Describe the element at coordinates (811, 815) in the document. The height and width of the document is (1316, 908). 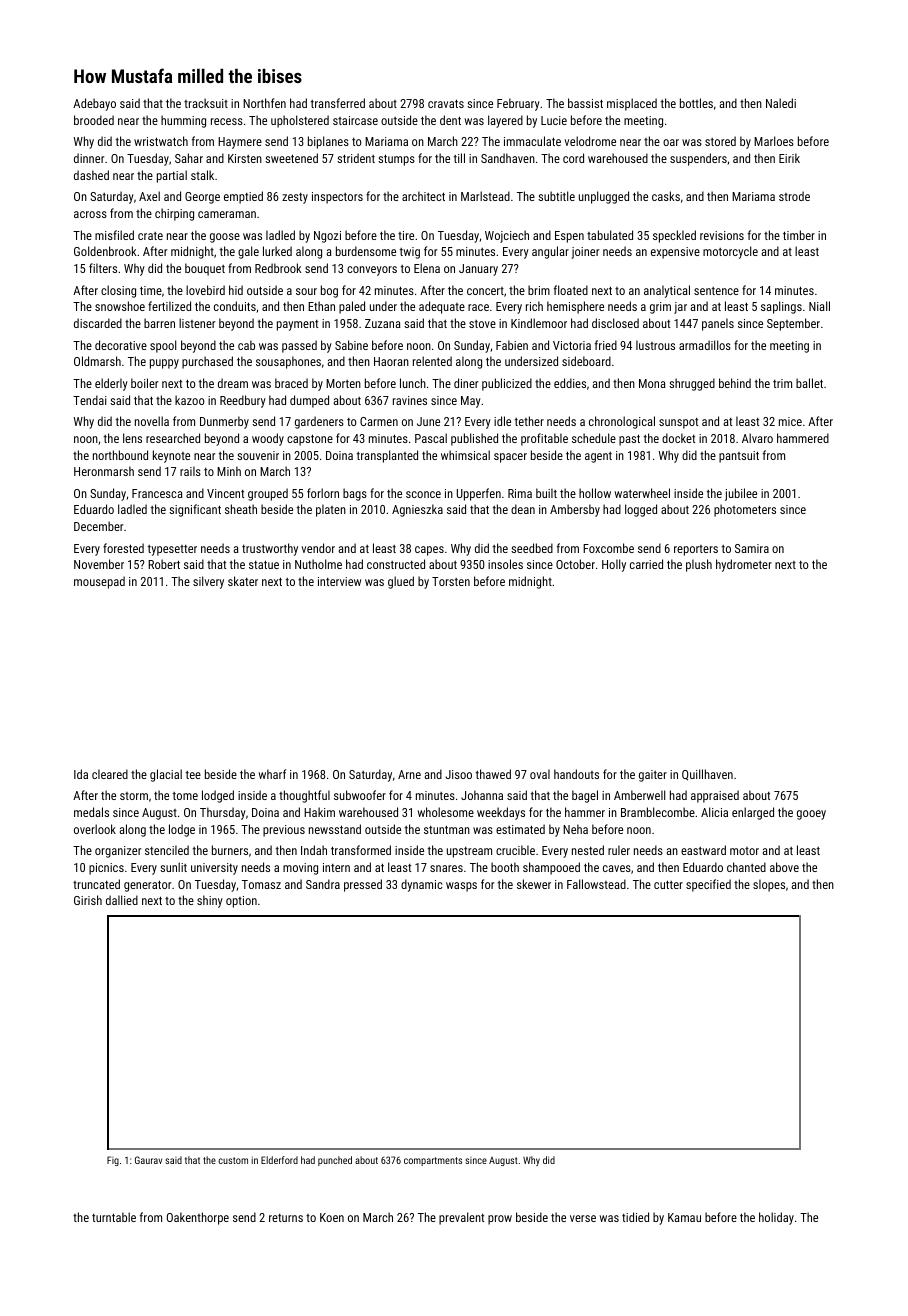
I see `gooey` at that location.
